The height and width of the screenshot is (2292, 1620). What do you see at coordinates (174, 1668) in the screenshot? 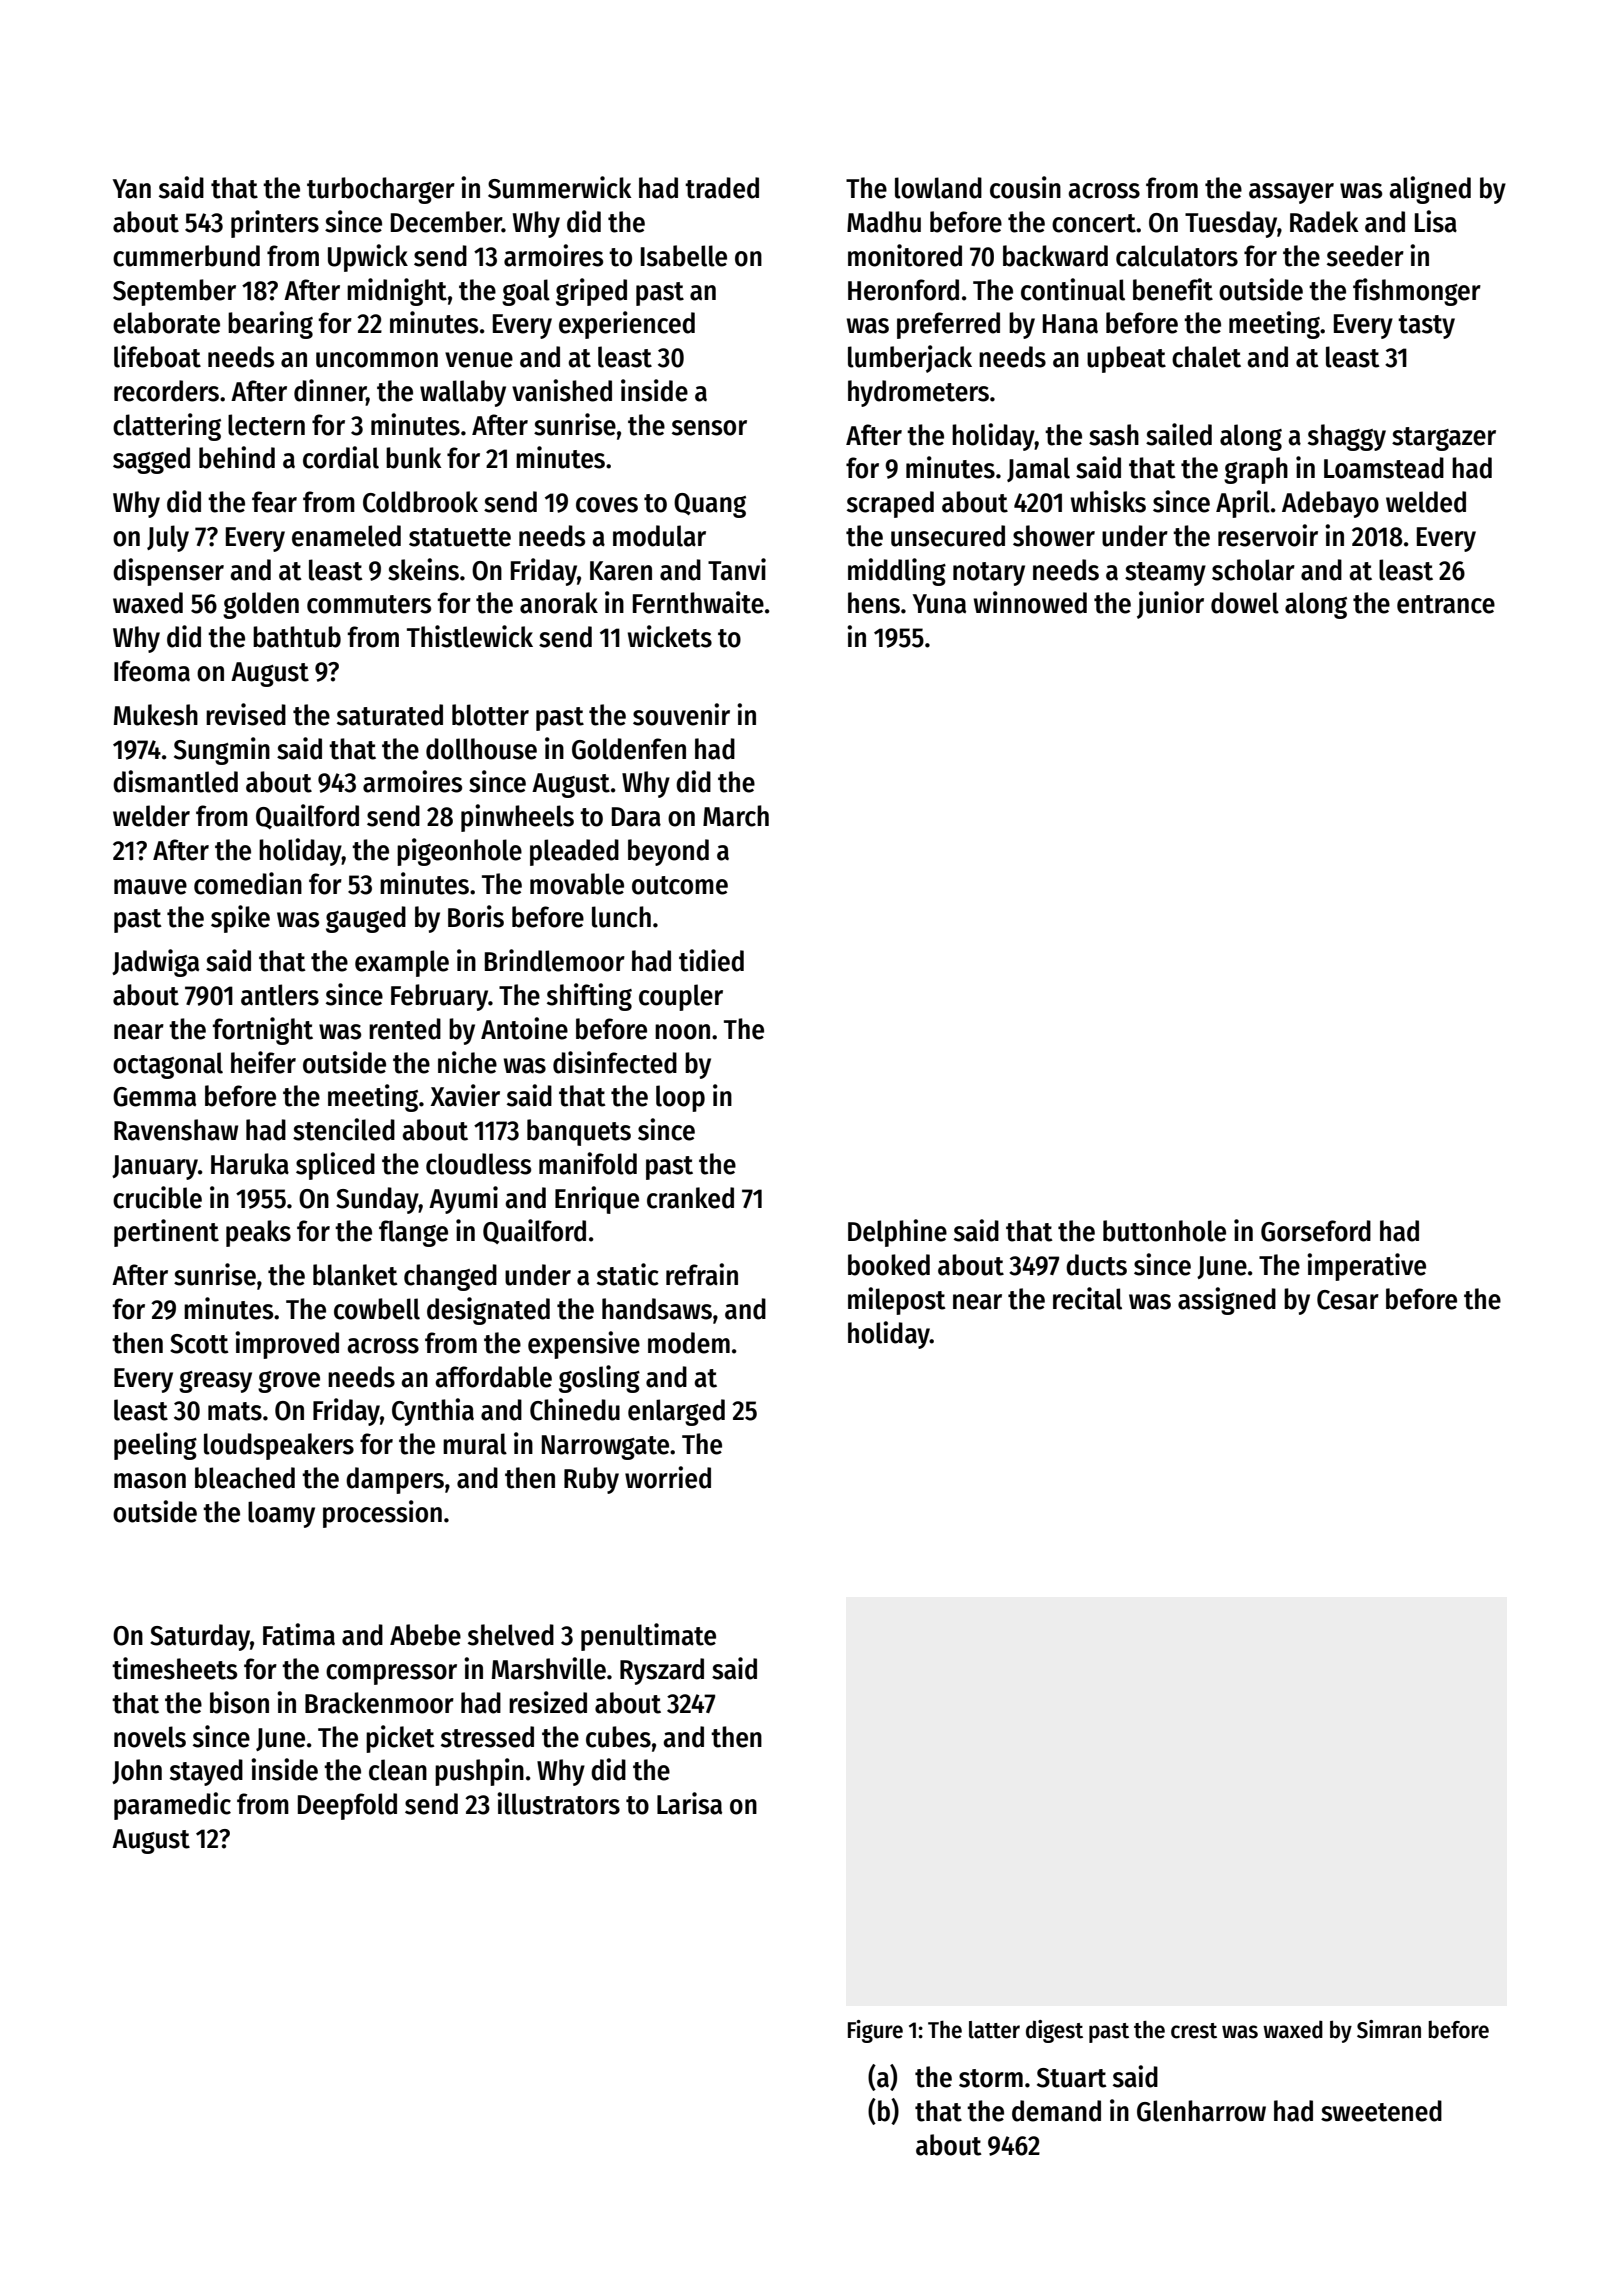
I see `timesheets` at bounding box center [174, 1668].
